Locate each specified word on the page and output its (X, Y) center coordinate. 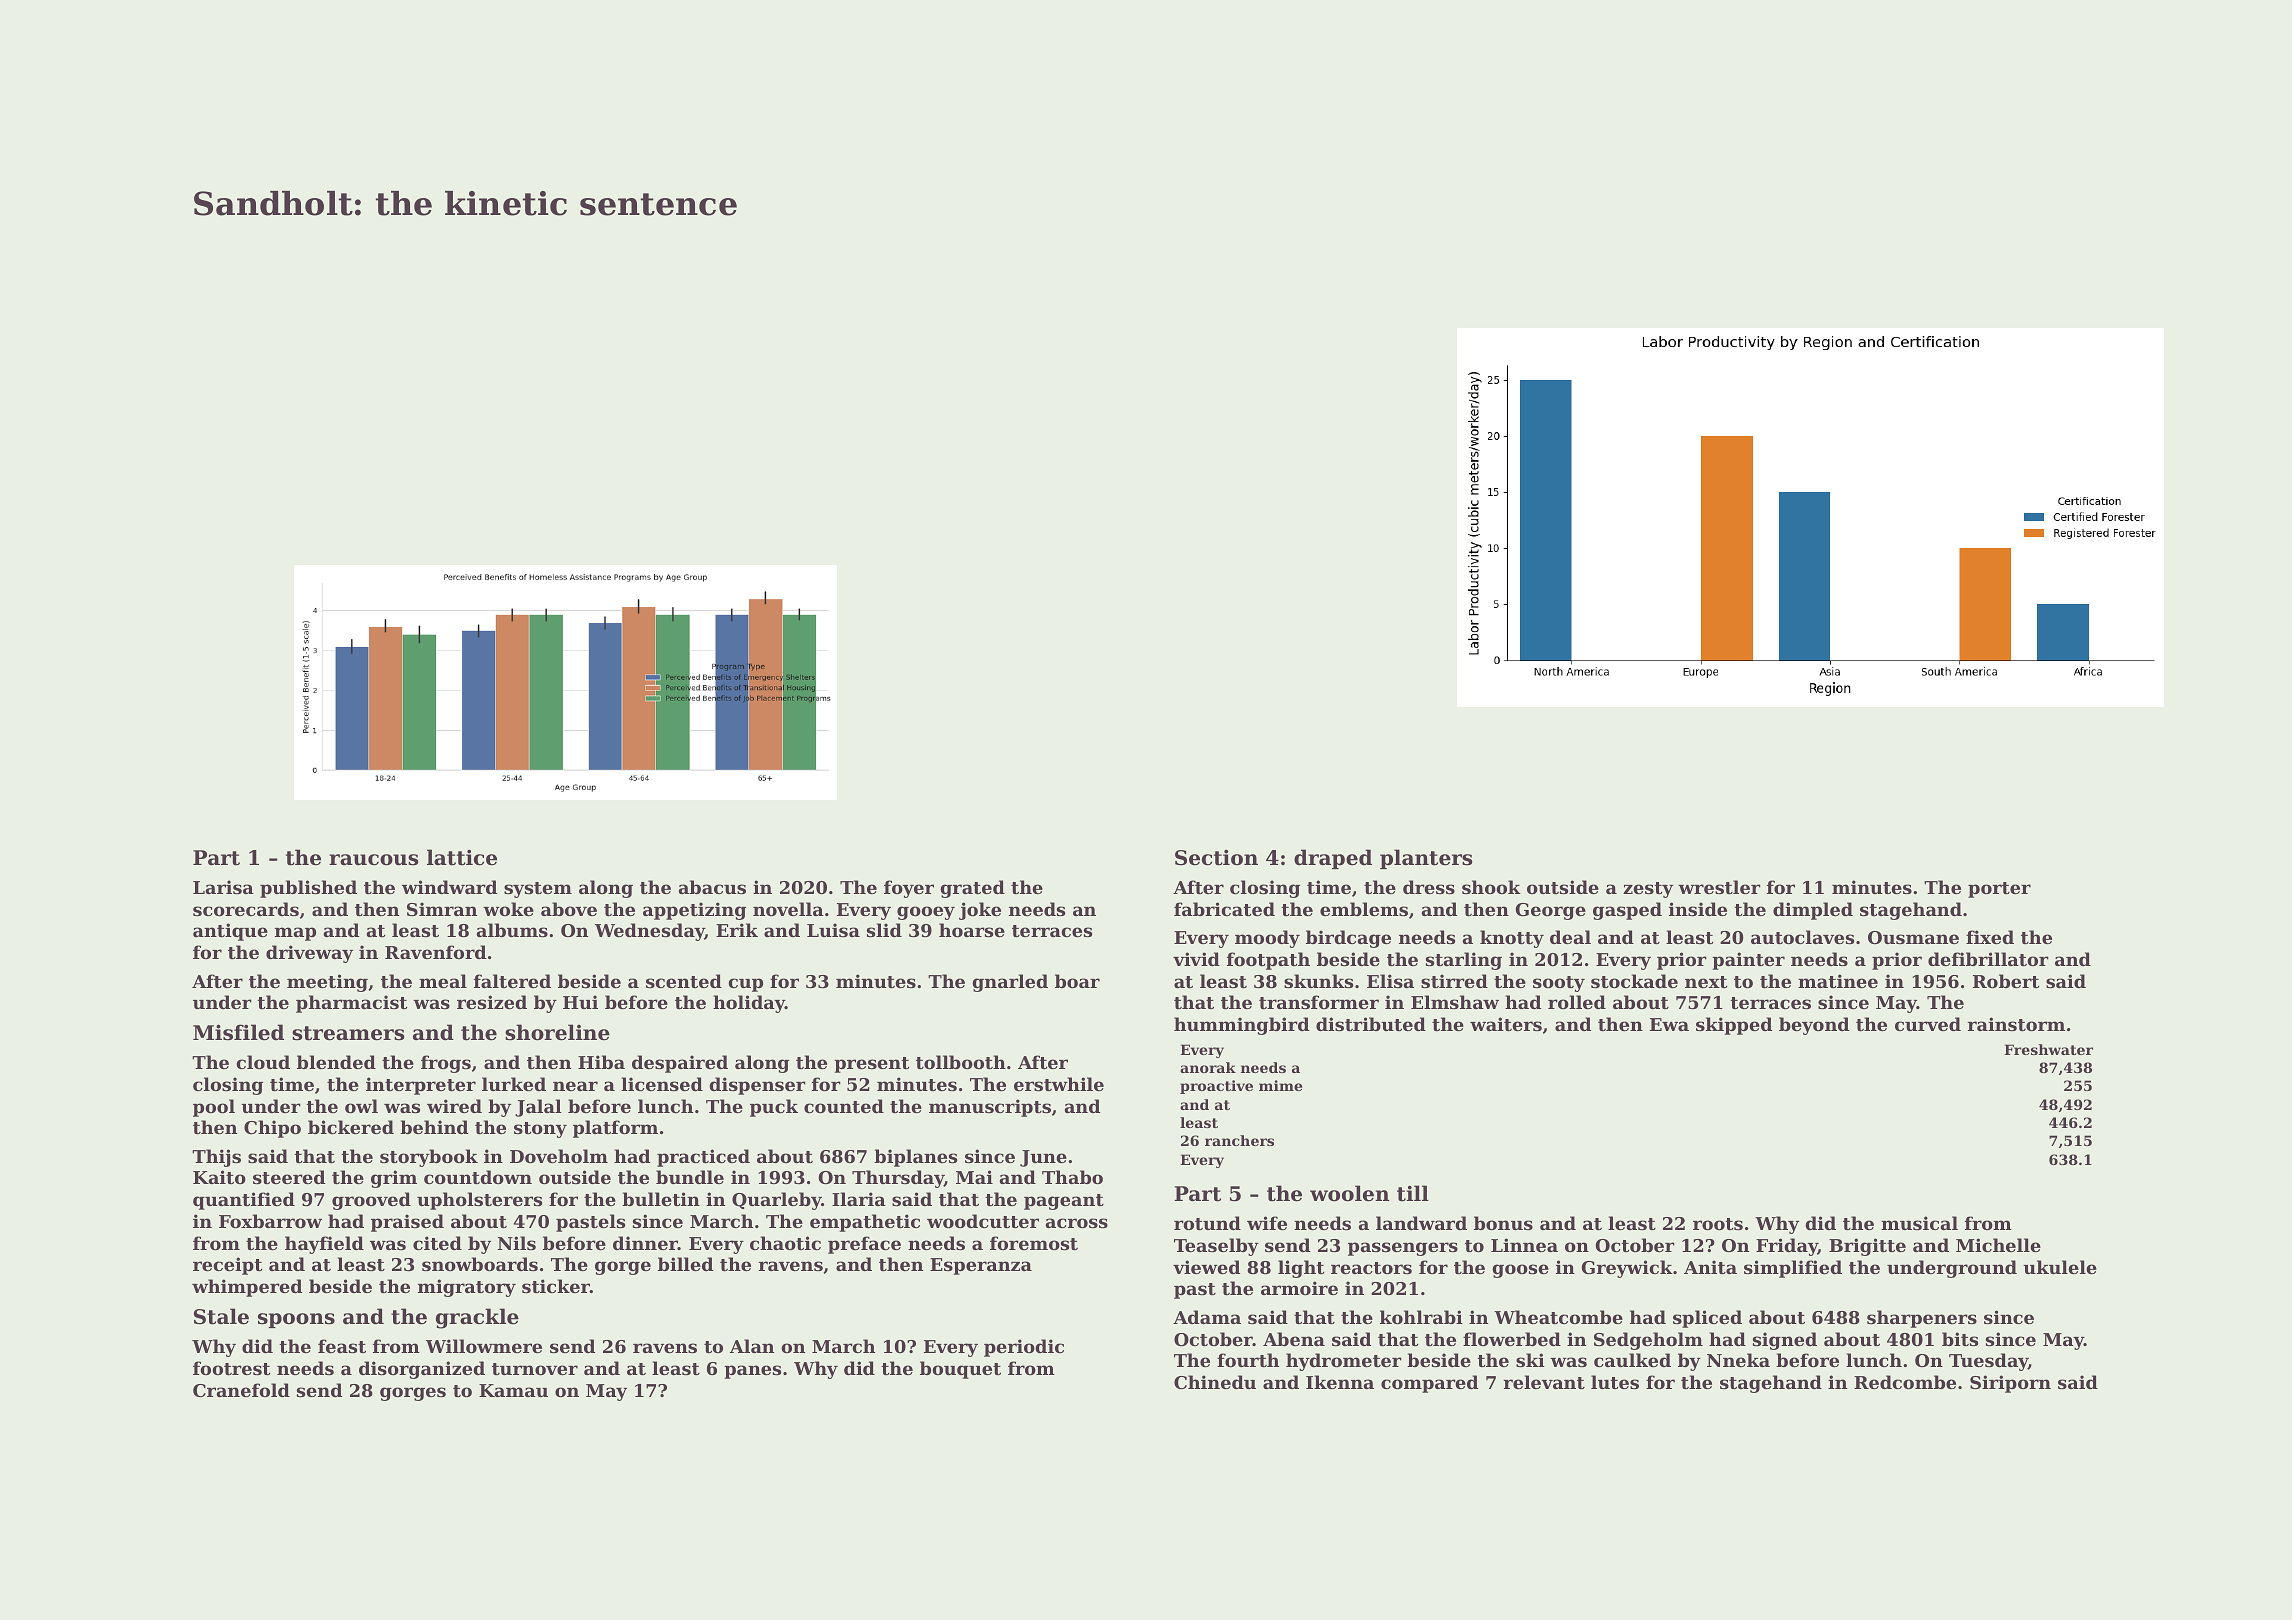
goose (1520, 1271)
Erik (737, 930)
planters (1426, 859)
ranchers (1239, 1140)
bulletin (661, 1199)
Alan (752, 1346)
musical (1919, 1223)
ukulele (2060, 1267)
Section (1216, 857)
